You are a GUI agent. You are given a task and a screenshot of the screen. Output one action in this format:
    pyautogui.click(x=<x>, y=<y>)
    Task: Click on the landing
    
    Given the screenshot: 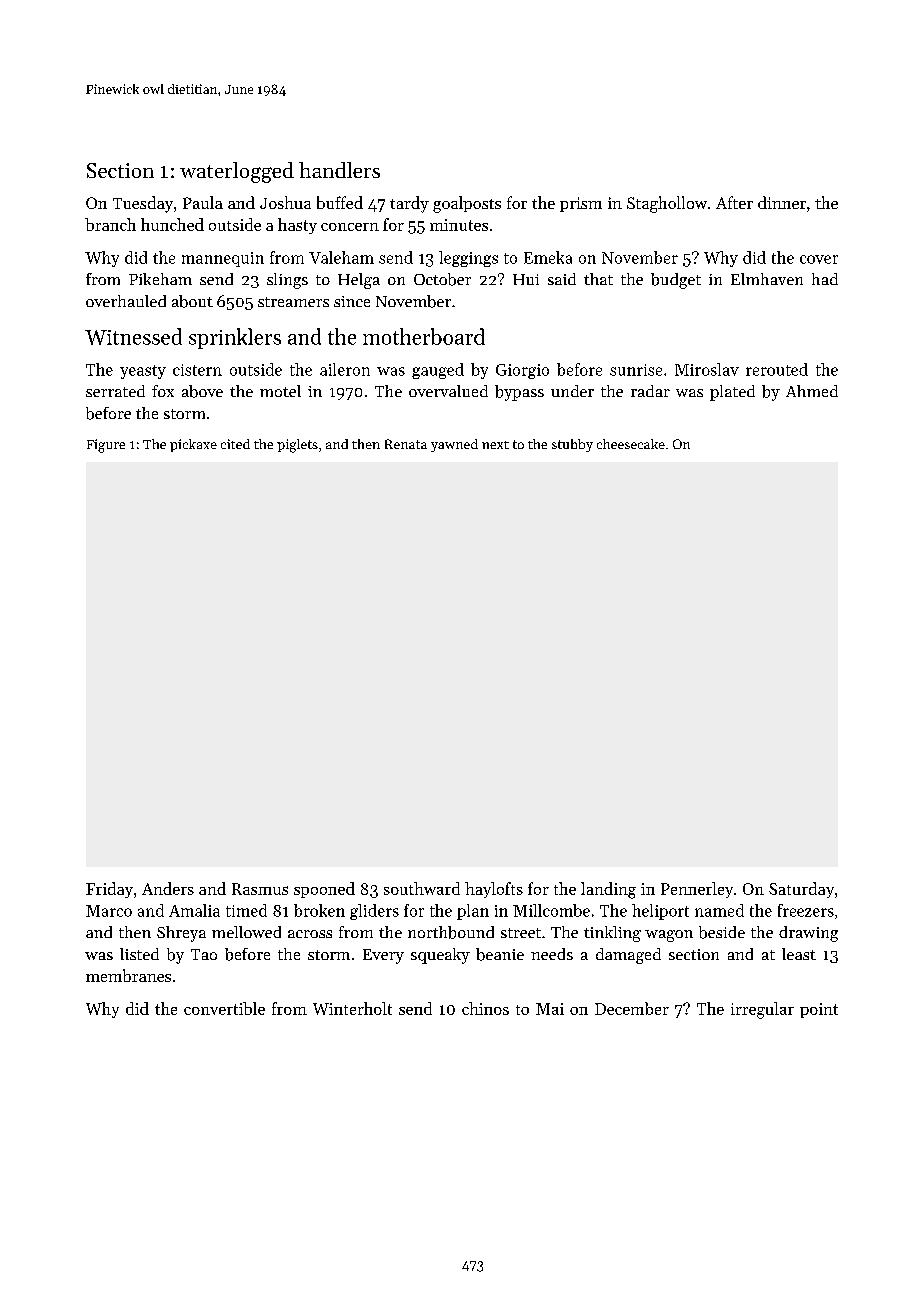 What is the action you would take?
    pyautogui.click(x=608, y=890)
